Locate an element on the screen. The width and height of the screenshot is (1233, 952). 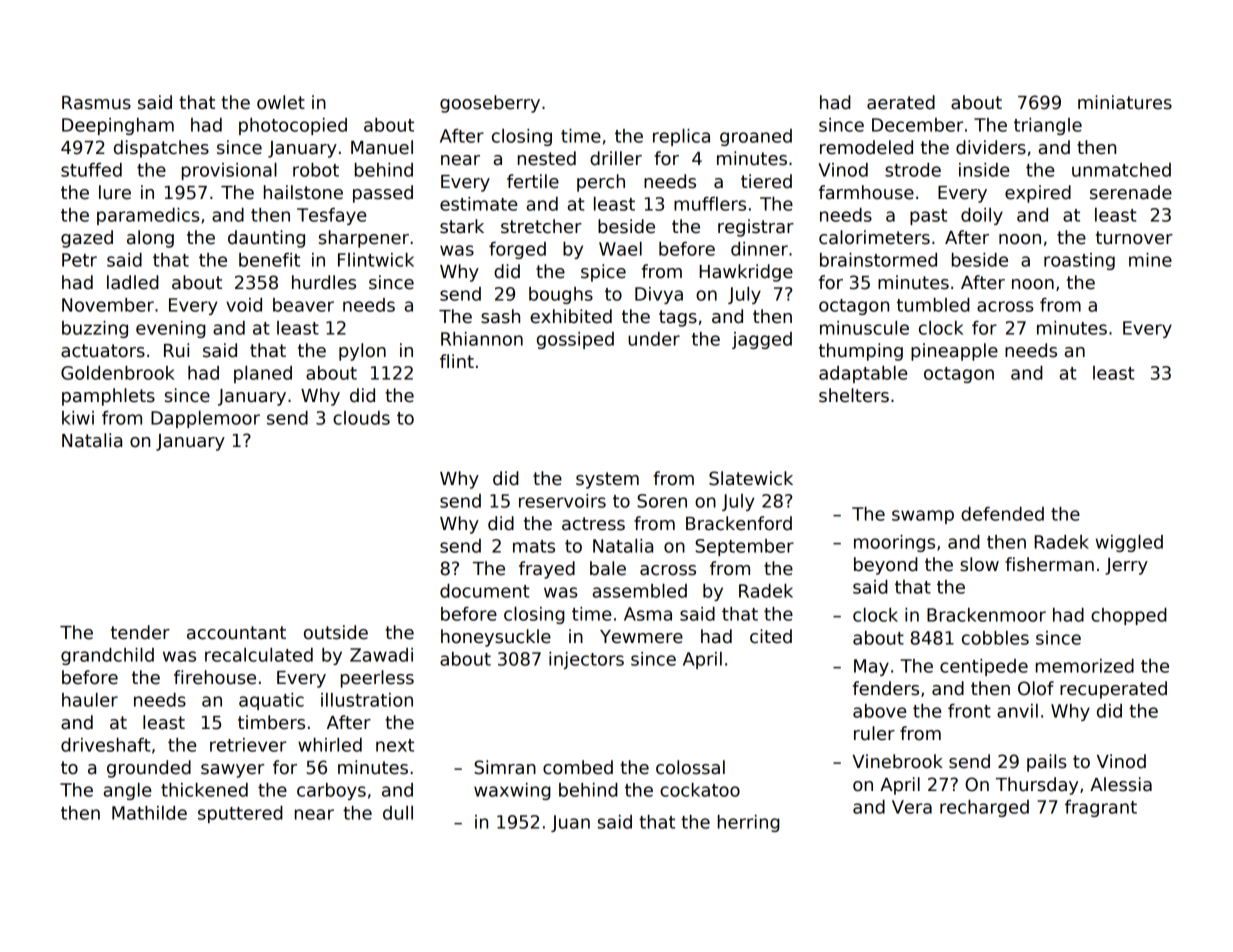
hauler is located at coordinates (90, 700).
